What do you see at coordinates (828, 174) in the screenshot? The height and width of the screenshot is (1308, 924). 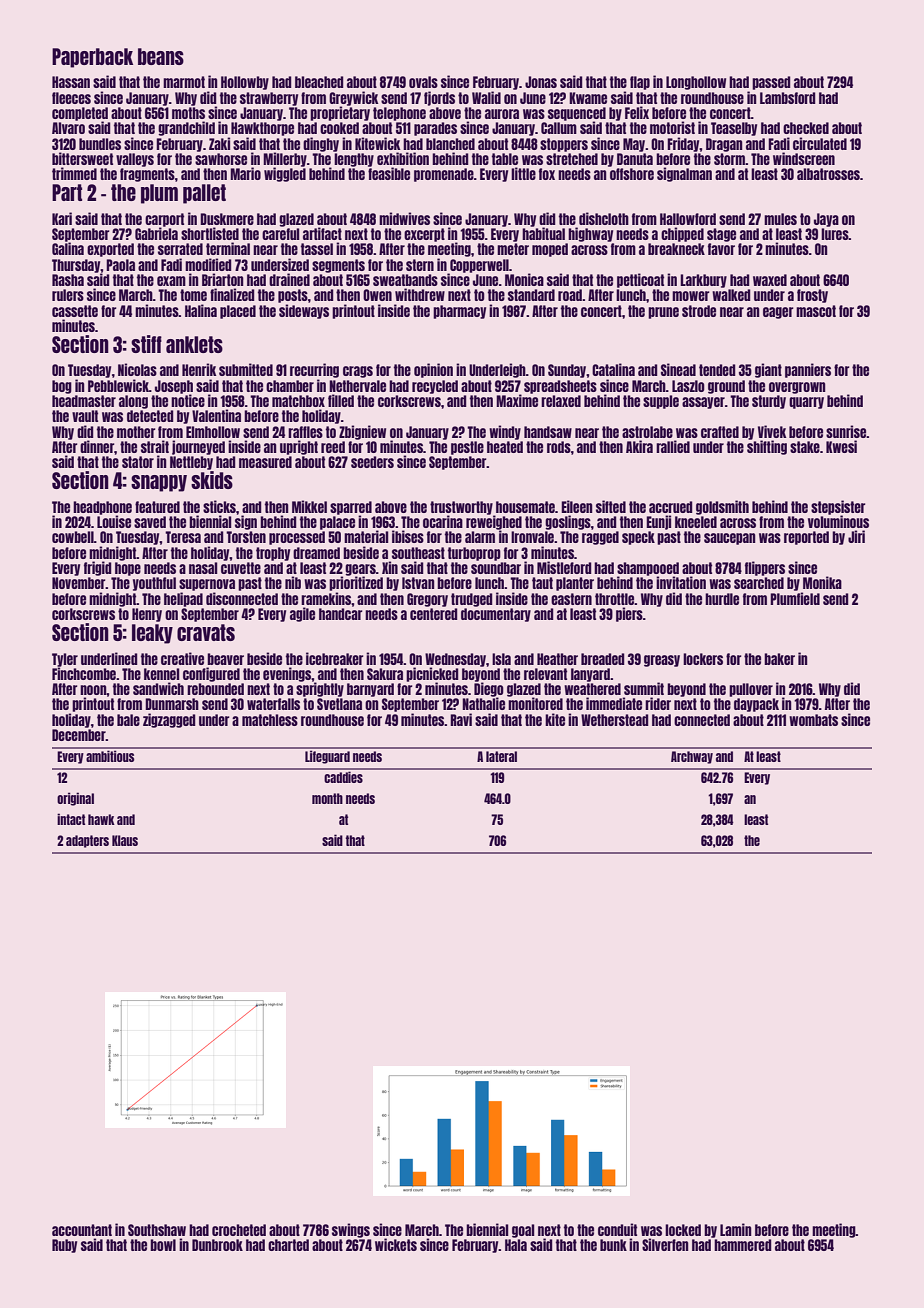 I see `albatrosses` at bounding box center [828, 174].
